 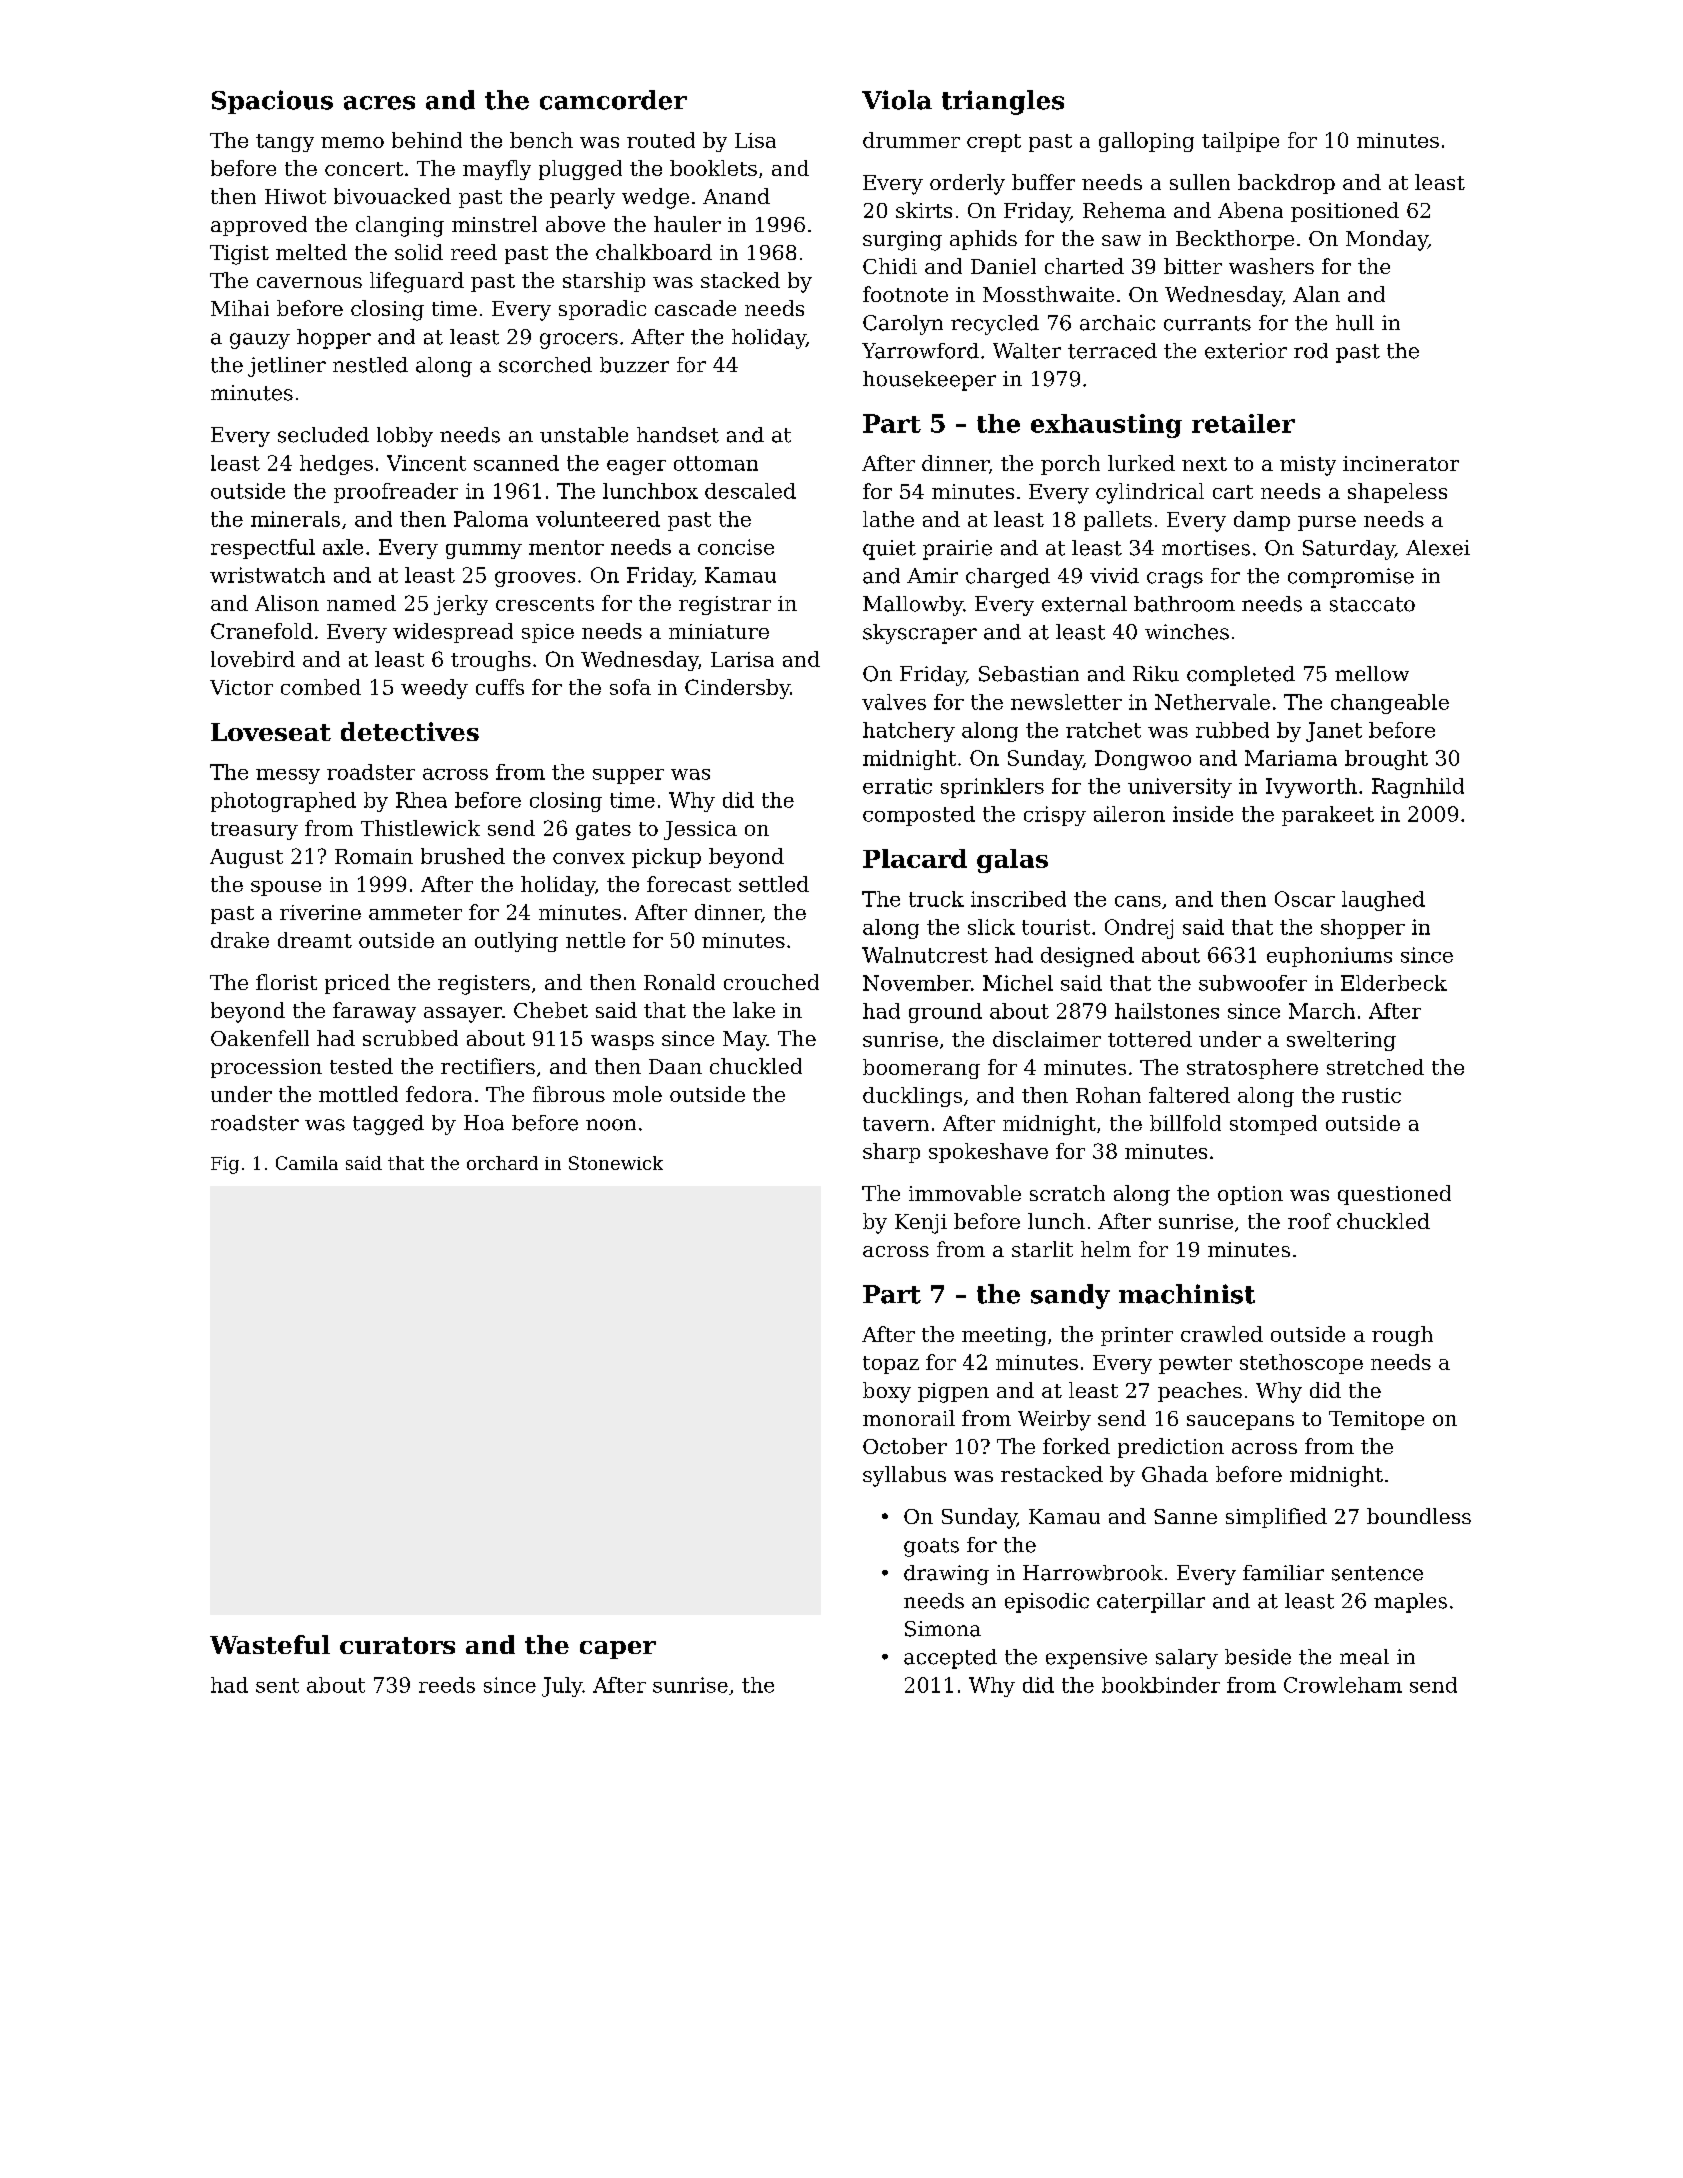 What do you see at coordinates (897, 100) in the document?
I see `Viola` at bounding box center [897, 100].
